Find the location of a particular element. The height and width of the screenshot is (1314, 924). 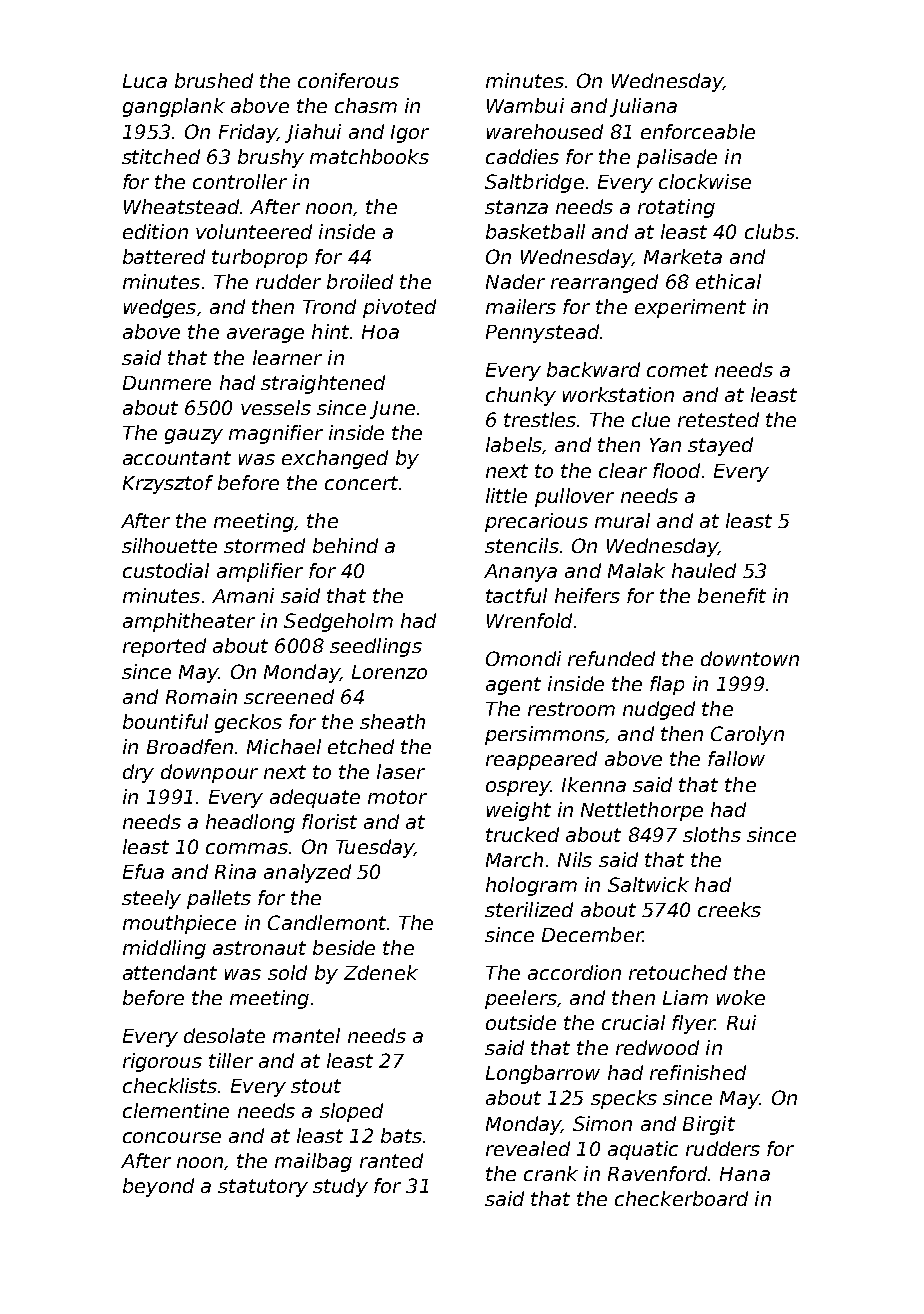

Ravenford is located at coordinates (657, 1173).
